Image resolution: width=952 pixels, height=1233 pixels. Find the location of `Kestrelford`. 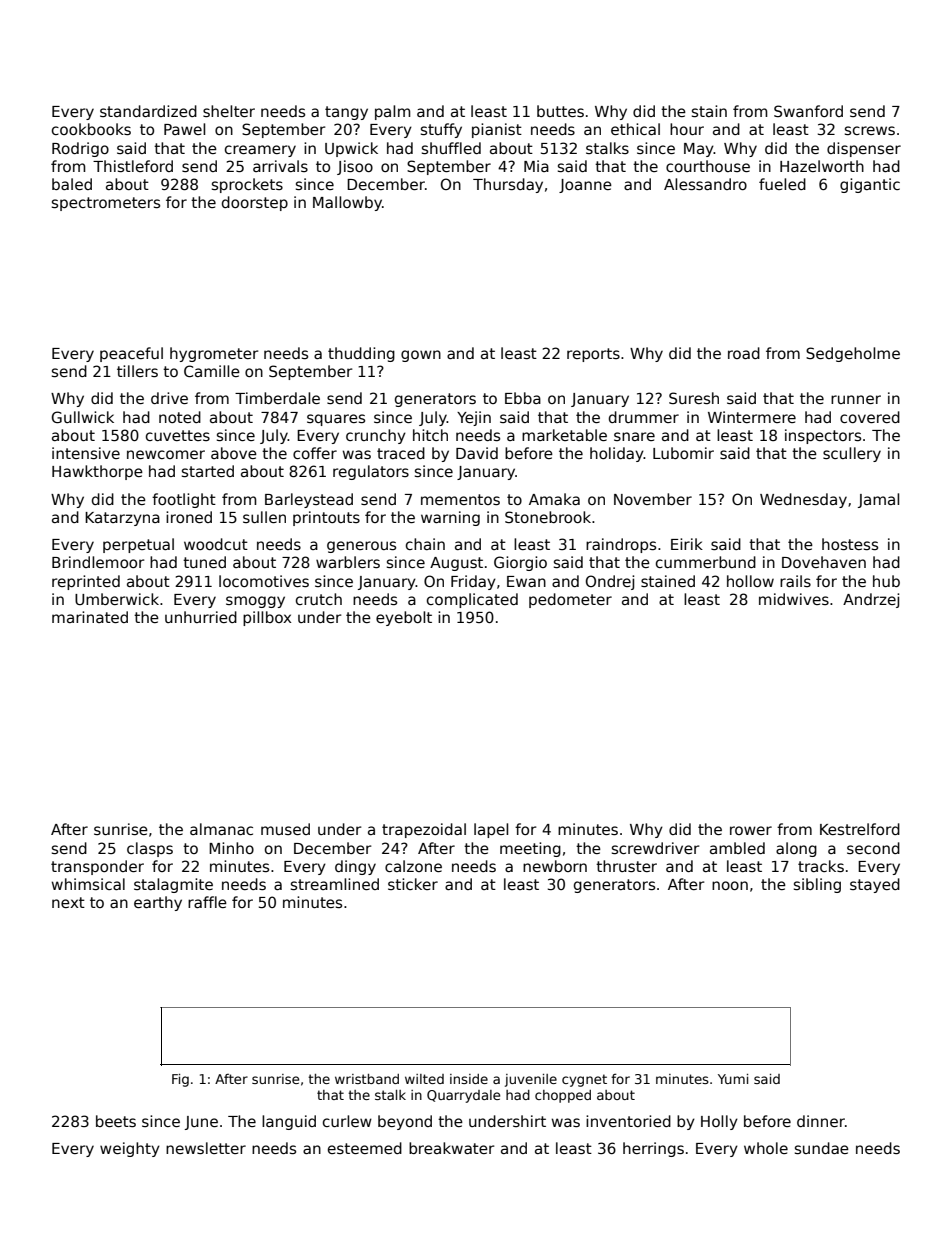

Kestrelford is located at coordinates (860, 829).
